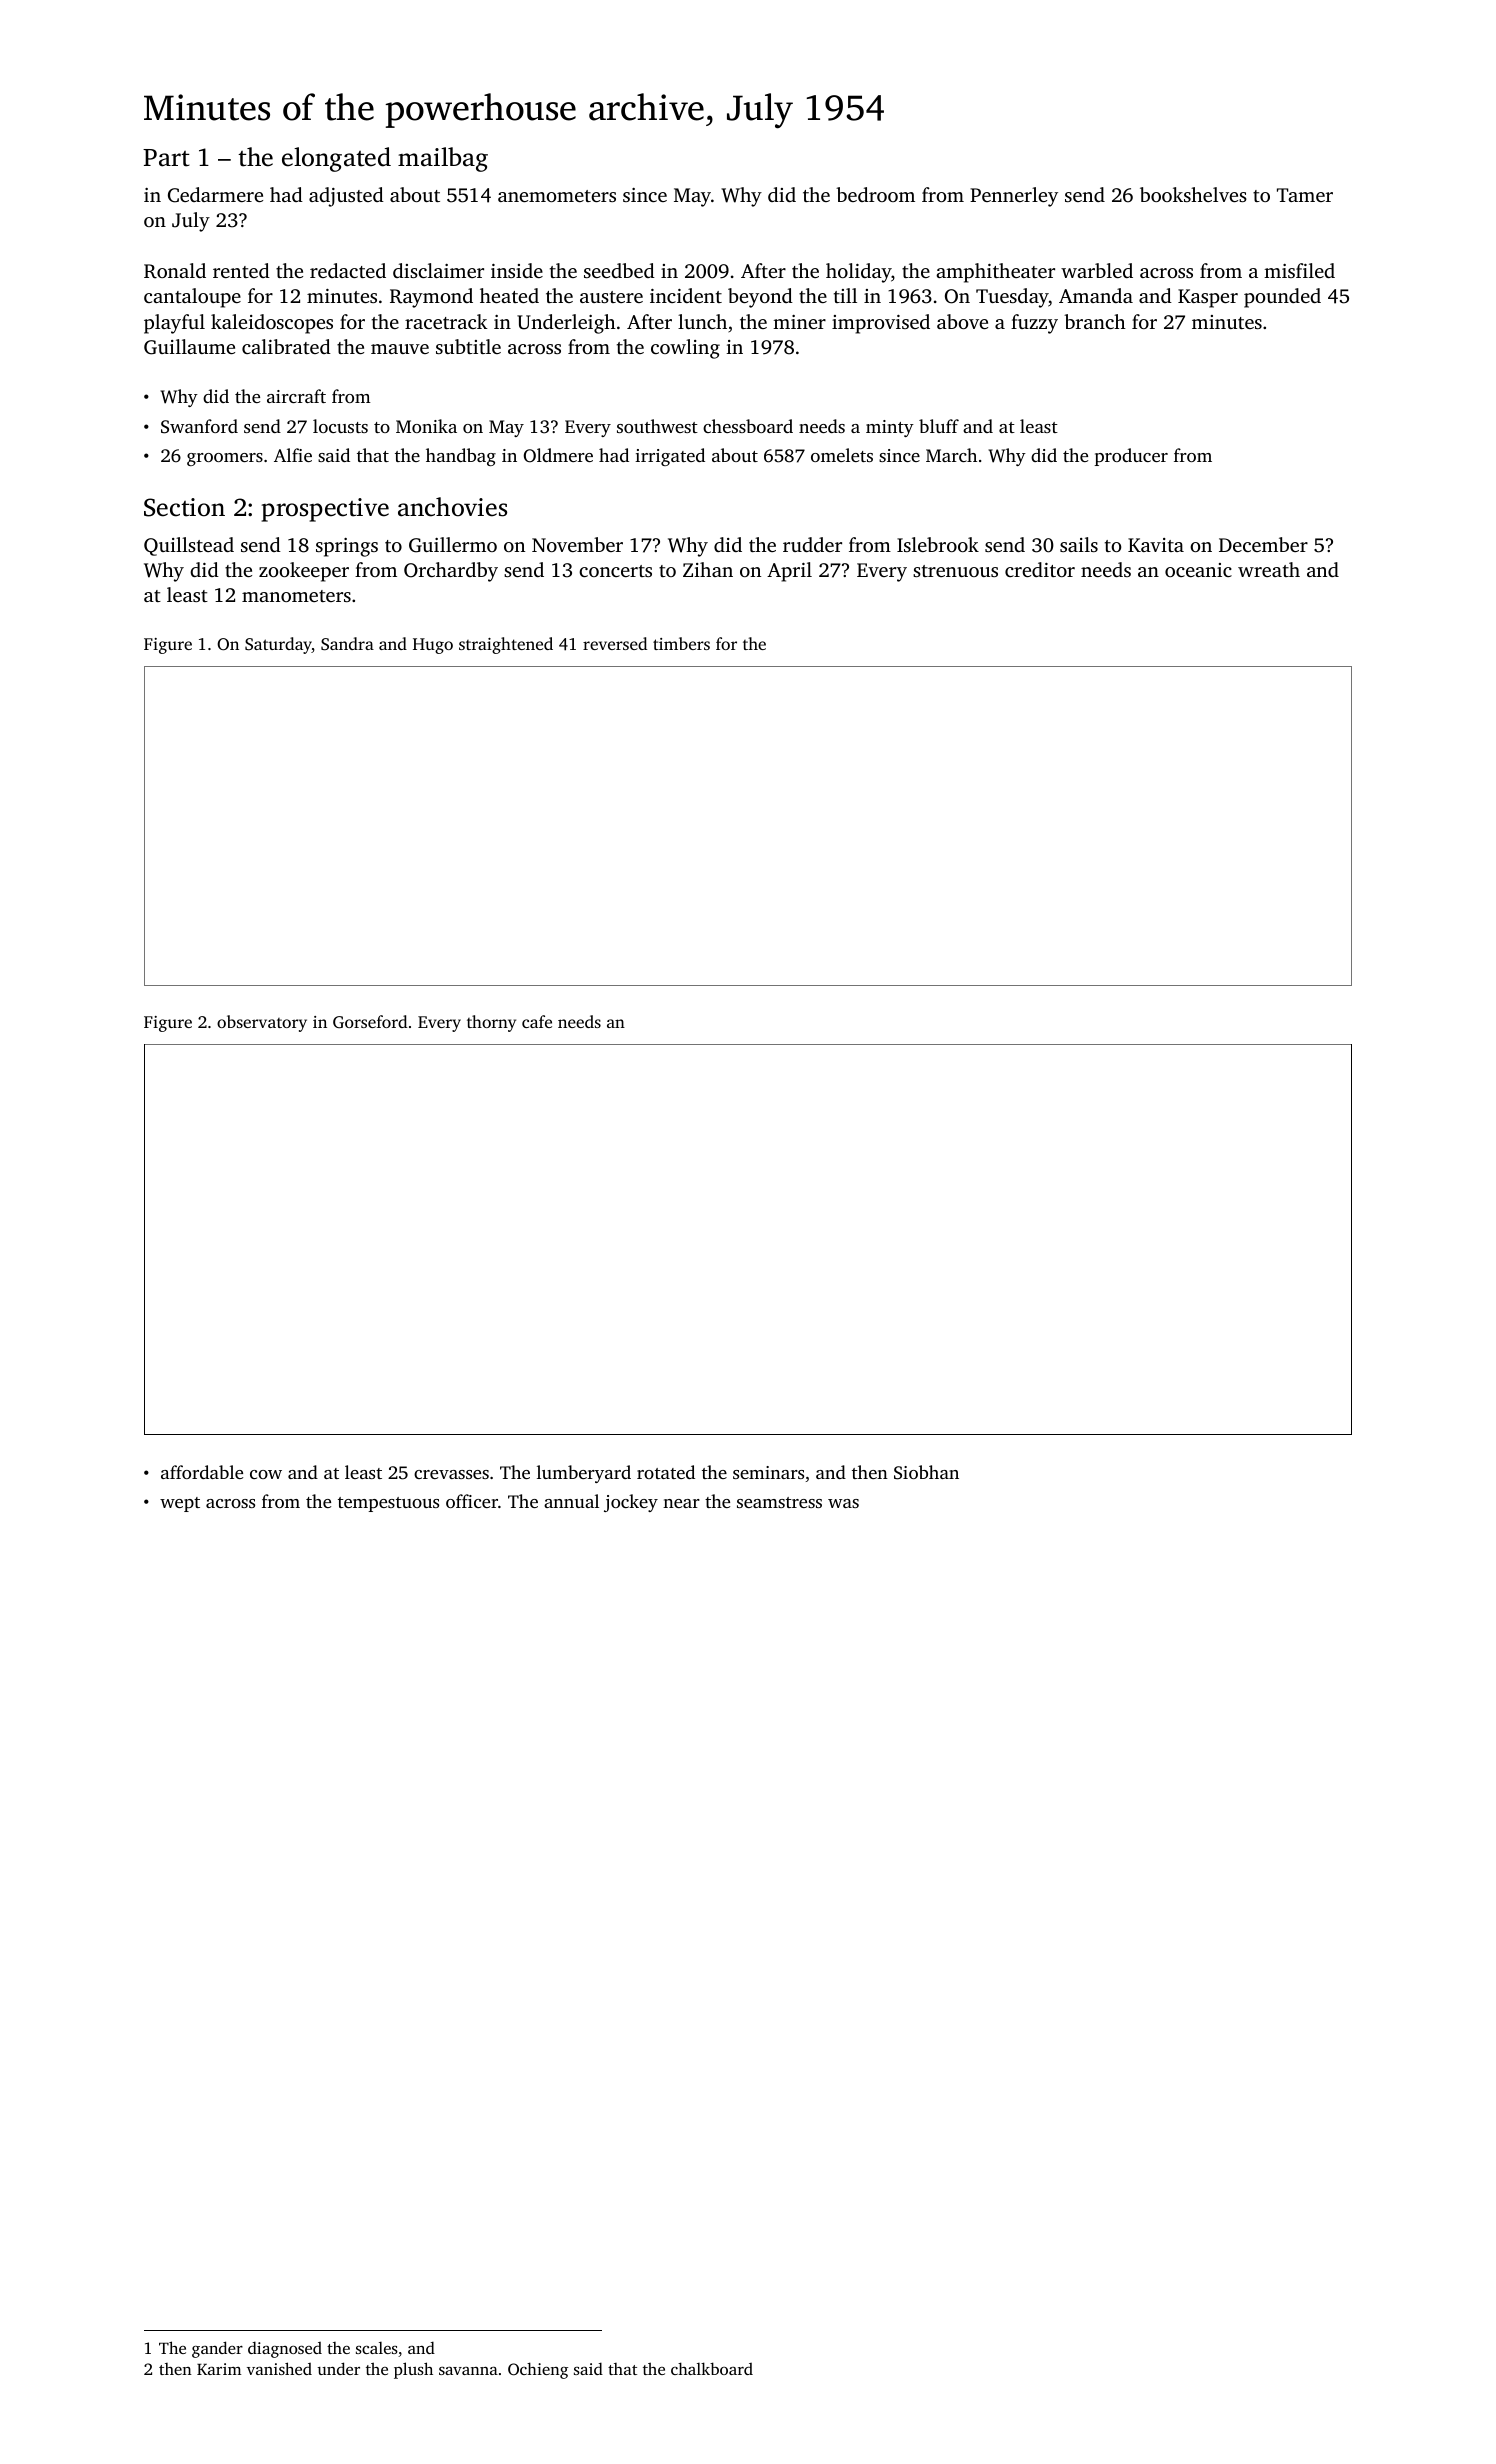 Image resolution: width=1496 pixels, height=2464 pixels. What do you see at coordinates (370, 1022) in the image?
I see `Gorseford` at bounding box center [370, 1022].
